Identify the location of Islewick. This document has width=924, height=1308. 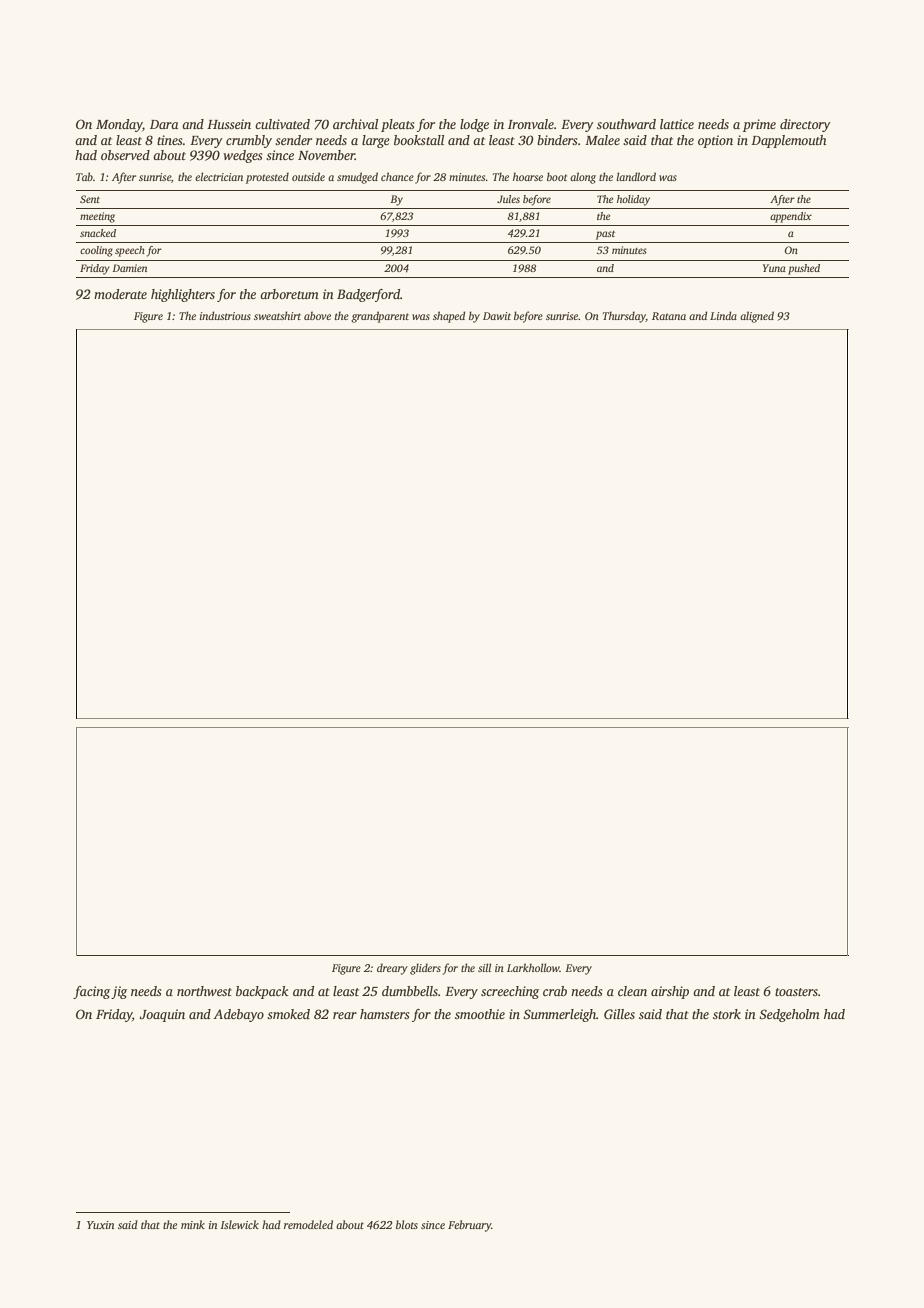
(239, 1224).
